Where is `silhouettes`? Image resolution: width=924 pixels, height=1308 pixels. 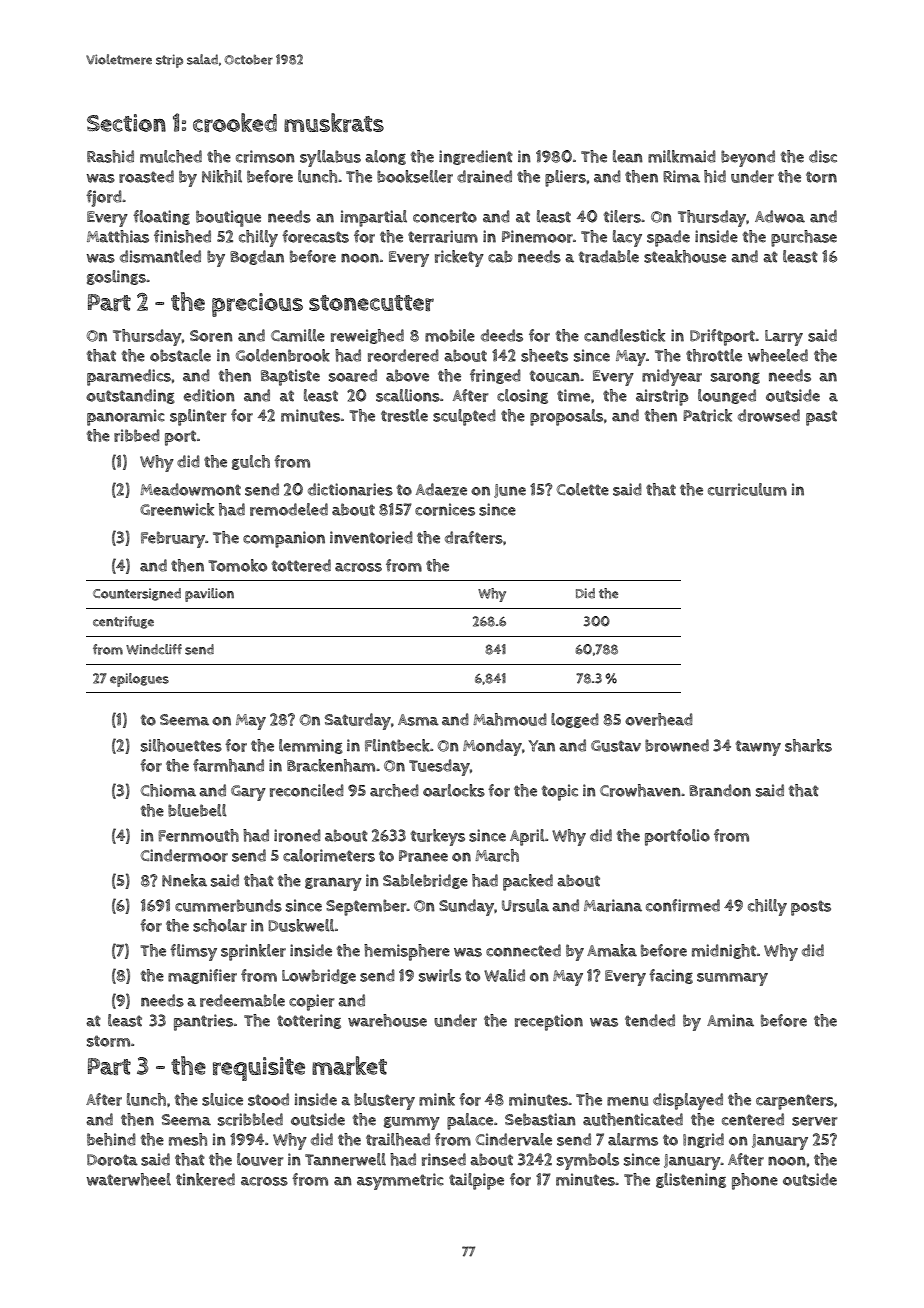 silhouettes is located at coordinates (181, 745).
